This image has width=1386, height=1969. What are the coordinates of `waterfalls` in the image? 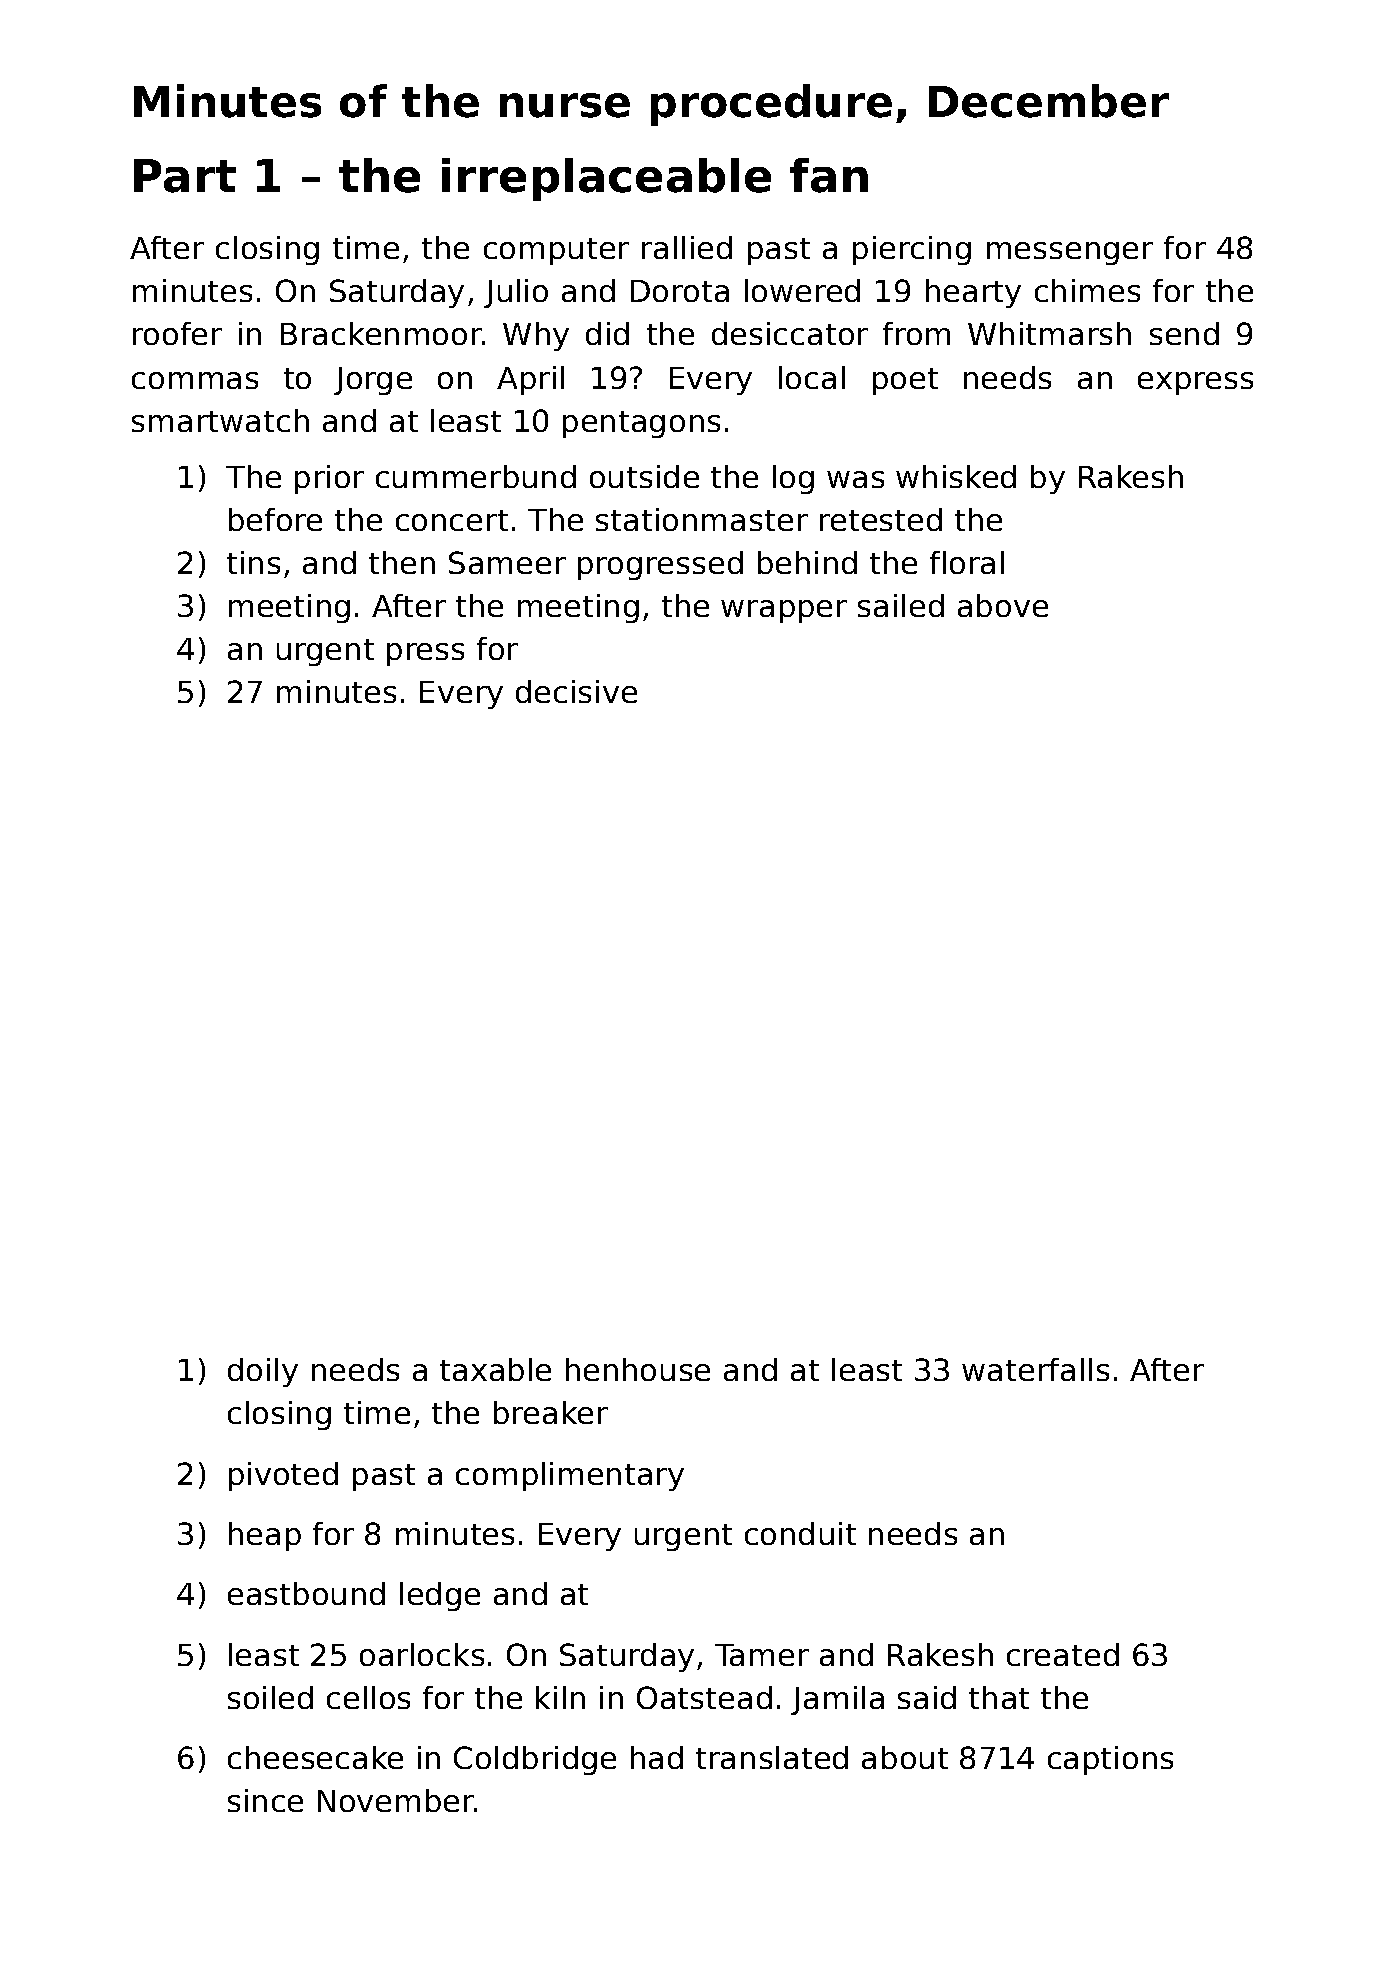 It's located at (1035, 1369).
